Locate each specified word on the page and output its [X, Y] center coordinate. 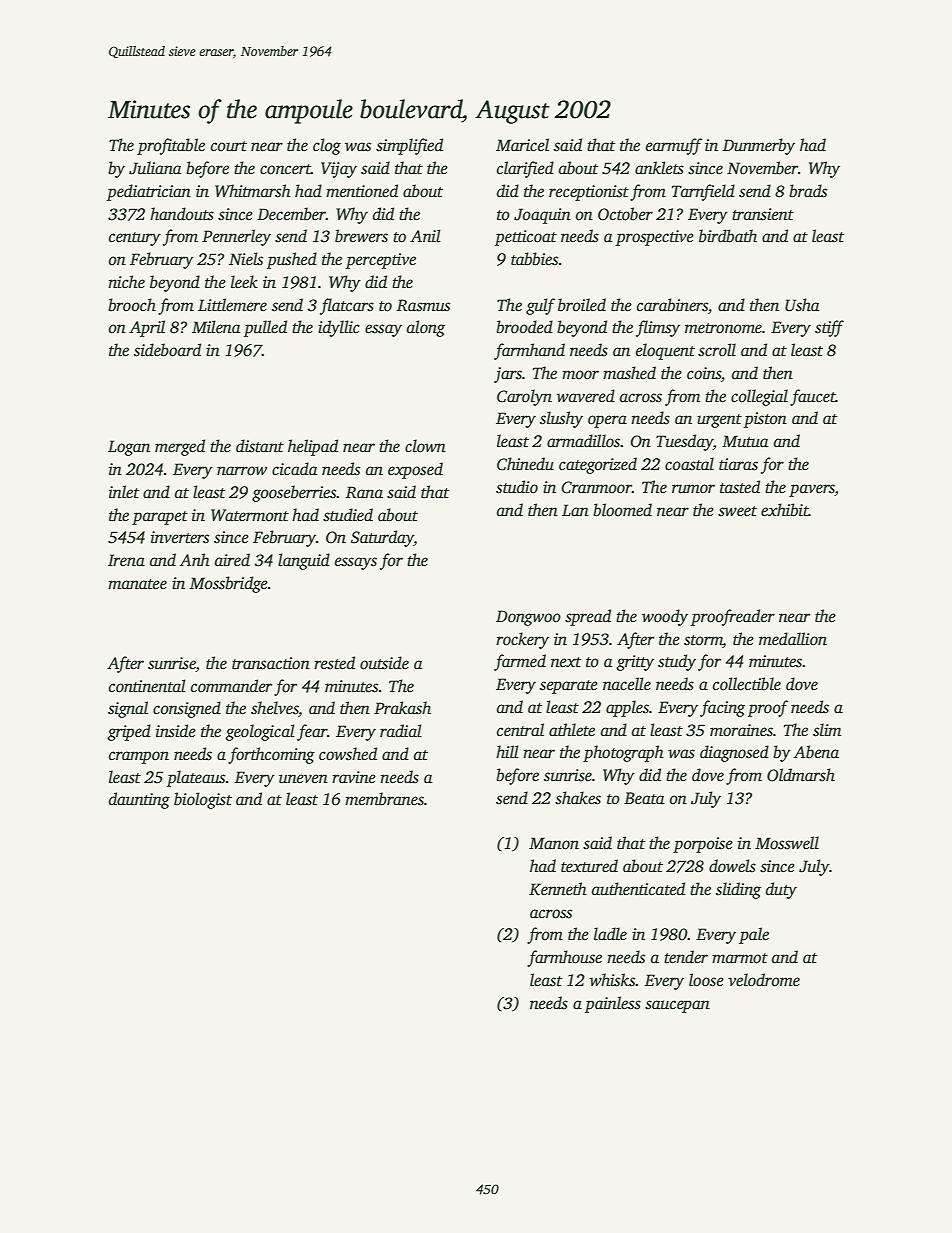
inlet [124, 492]
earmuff [674, 146]
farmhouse [564, 958]
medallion [793, 639]
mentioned [362, 191]
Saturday [382, 538]
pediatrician [149, 192]
